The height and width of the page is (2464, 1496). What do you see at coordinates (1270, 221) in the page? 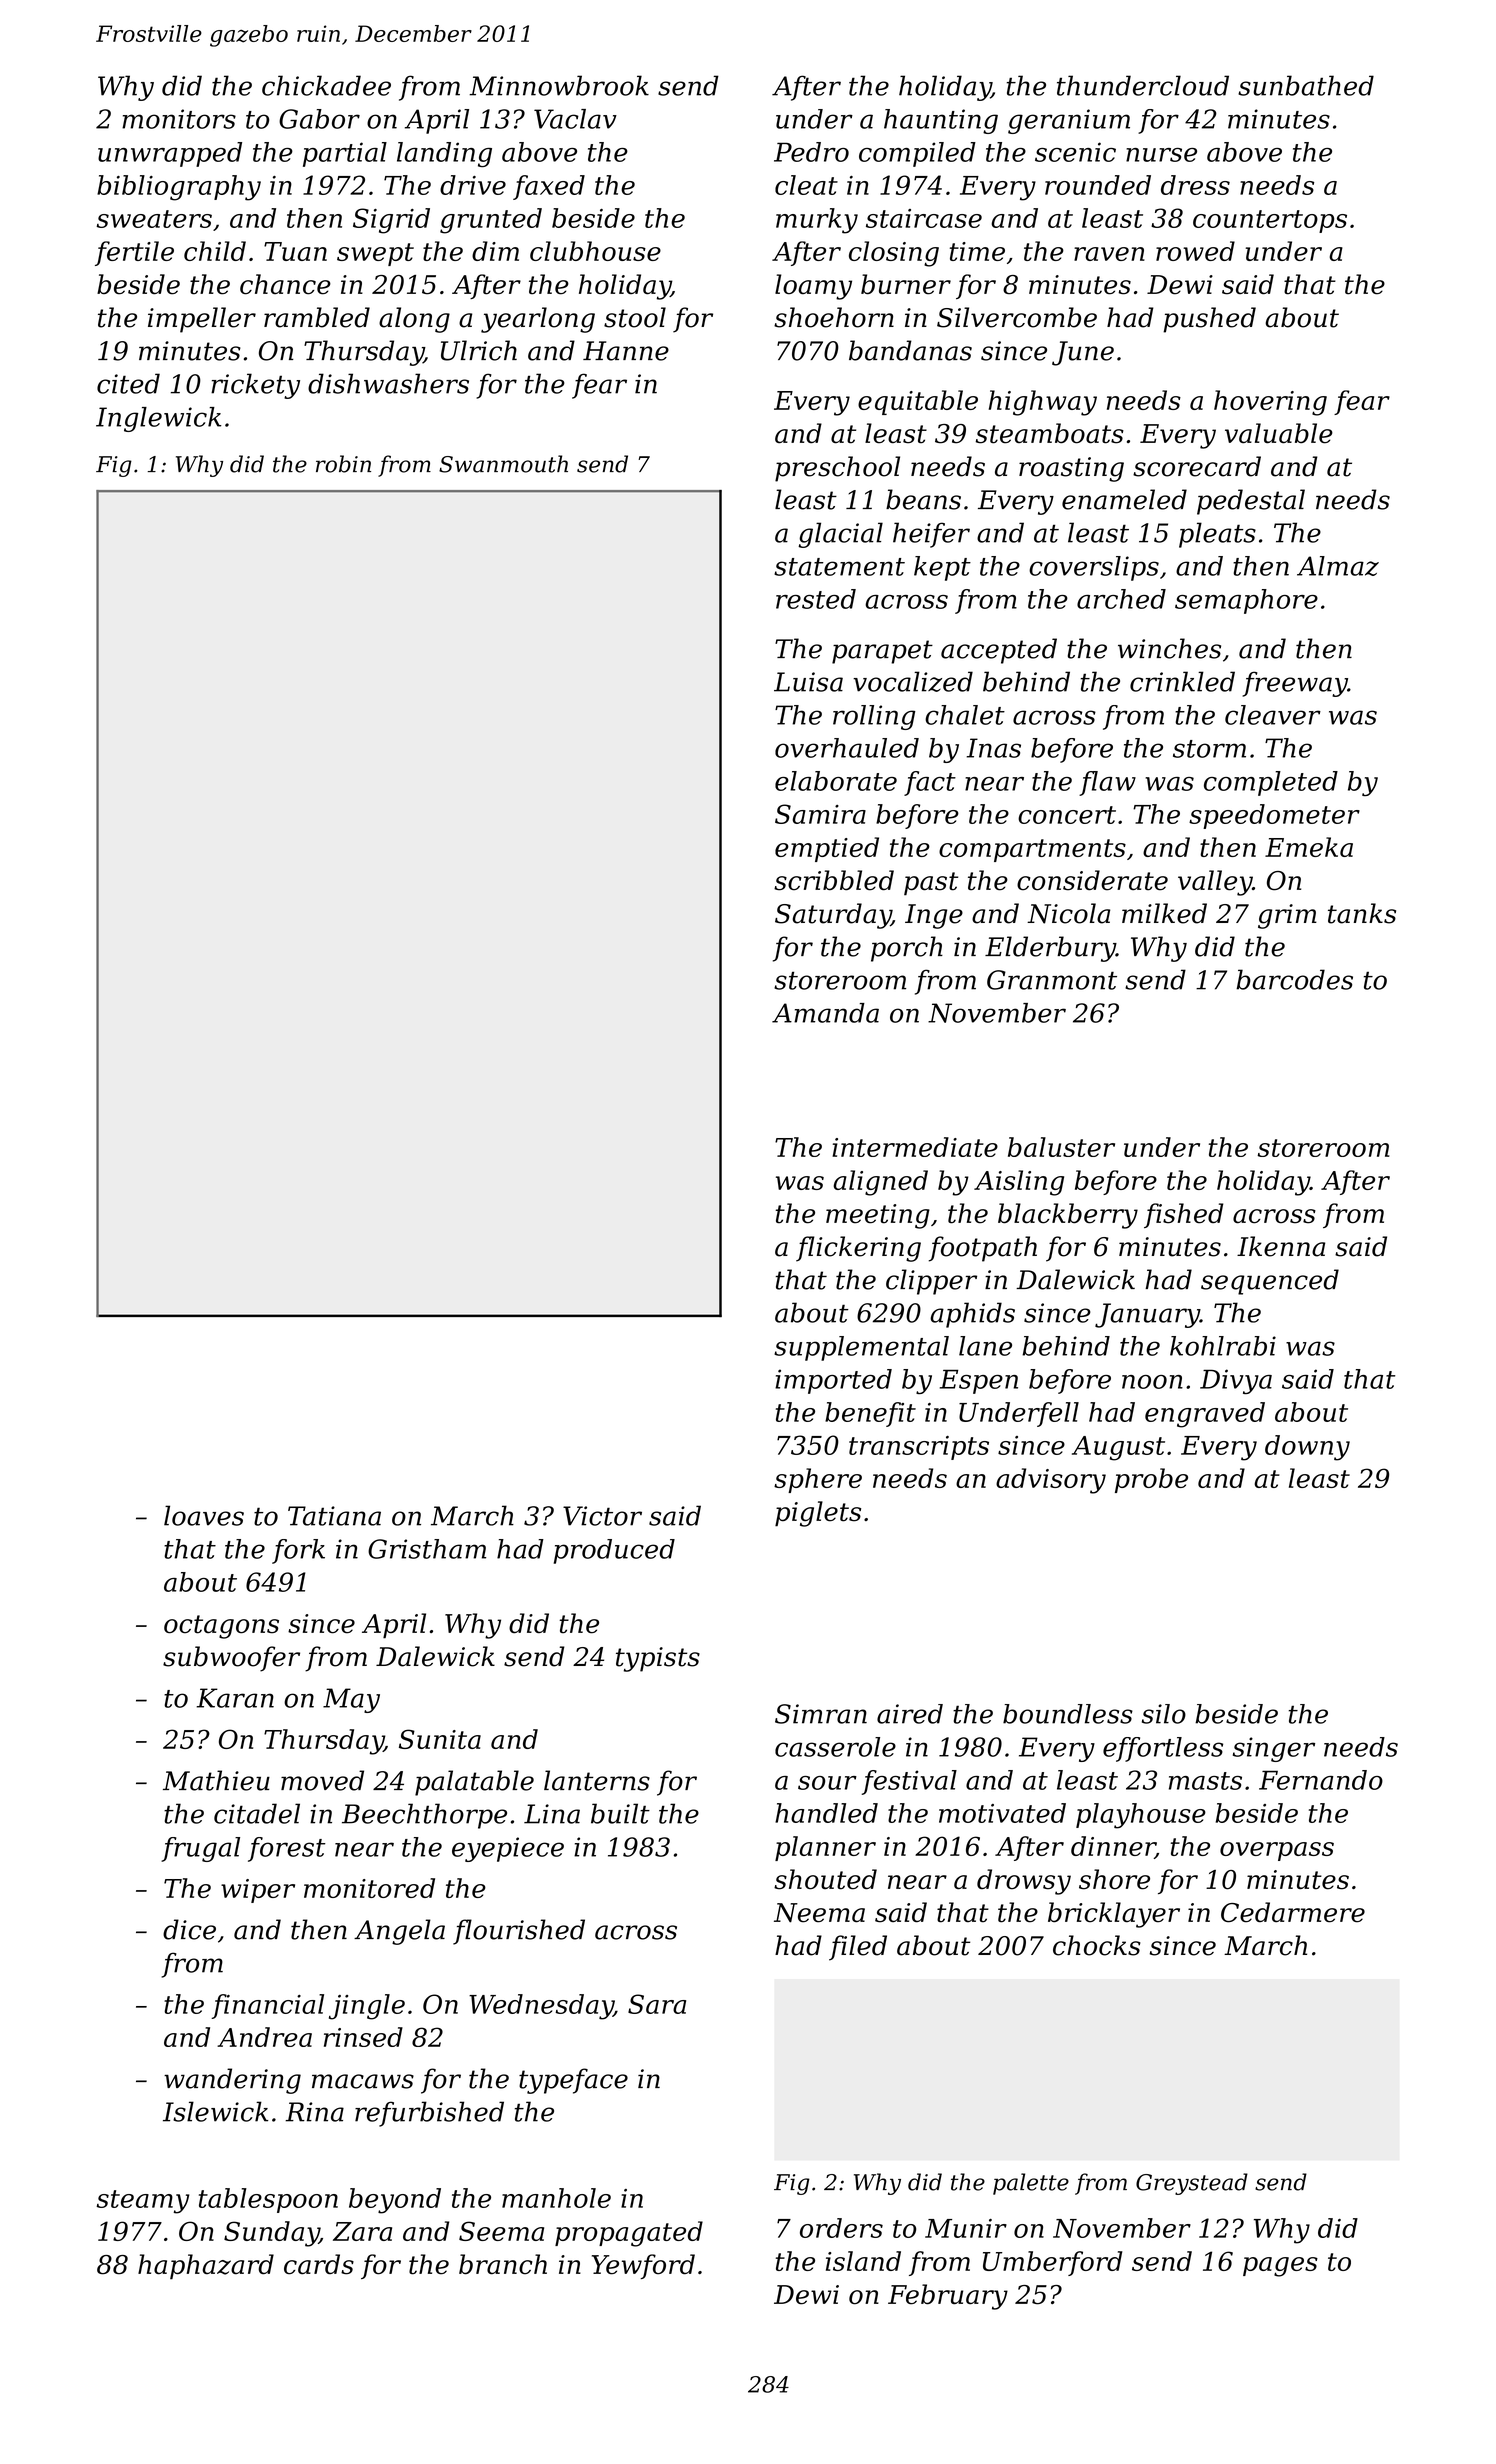
I see `countertops` at bounding box center [1270, 221].
